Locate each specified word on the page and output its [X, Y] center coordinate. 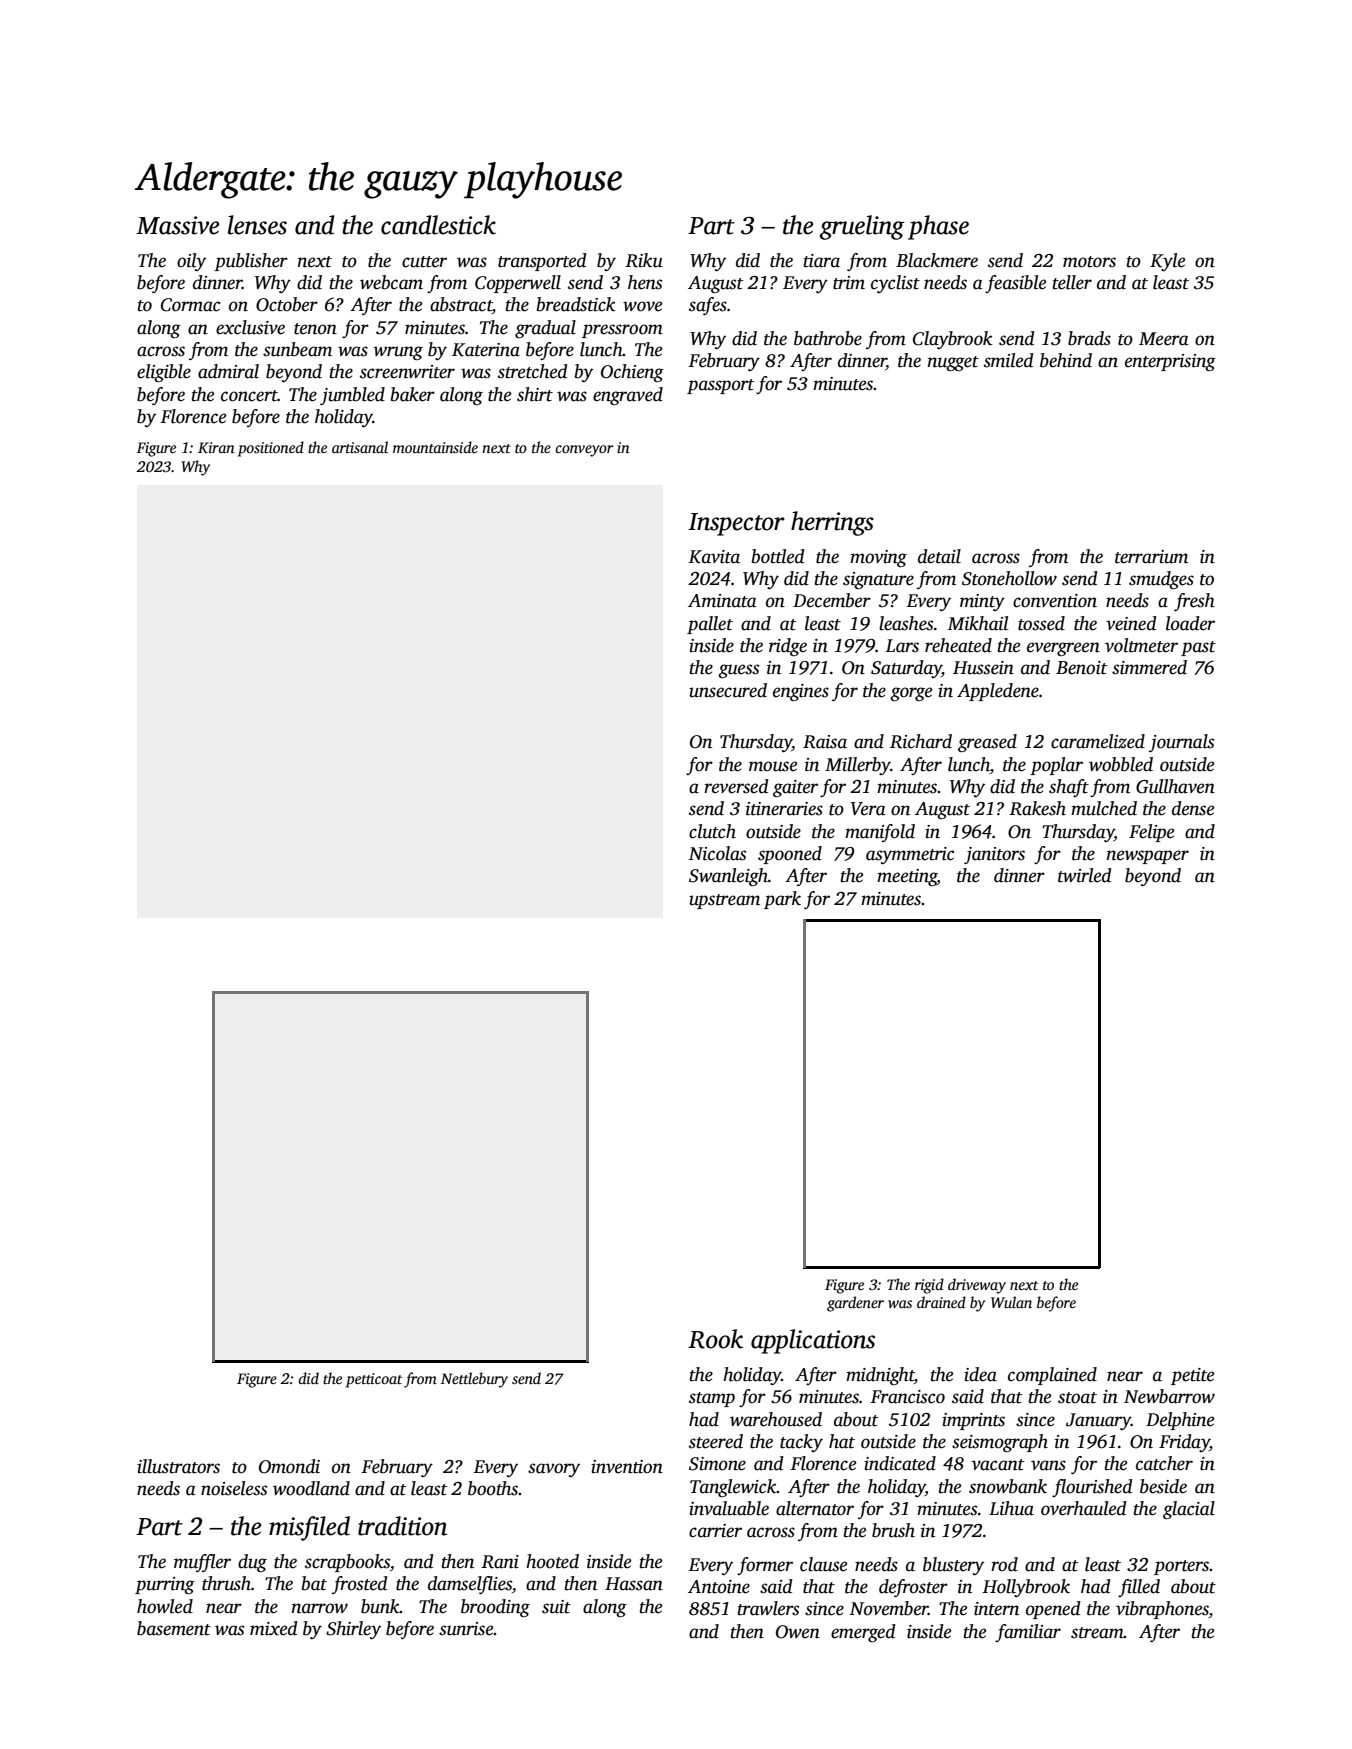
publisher [251, 262]
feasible [1015, 284]
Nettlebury [474, 1380]
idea [980, 1374]
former [765, 1566]
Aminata [722, 601]
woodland [311, 1488]
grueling [862, 227]
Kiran [216, 447]
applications [813, 1341]
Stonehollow [1009, 578]
